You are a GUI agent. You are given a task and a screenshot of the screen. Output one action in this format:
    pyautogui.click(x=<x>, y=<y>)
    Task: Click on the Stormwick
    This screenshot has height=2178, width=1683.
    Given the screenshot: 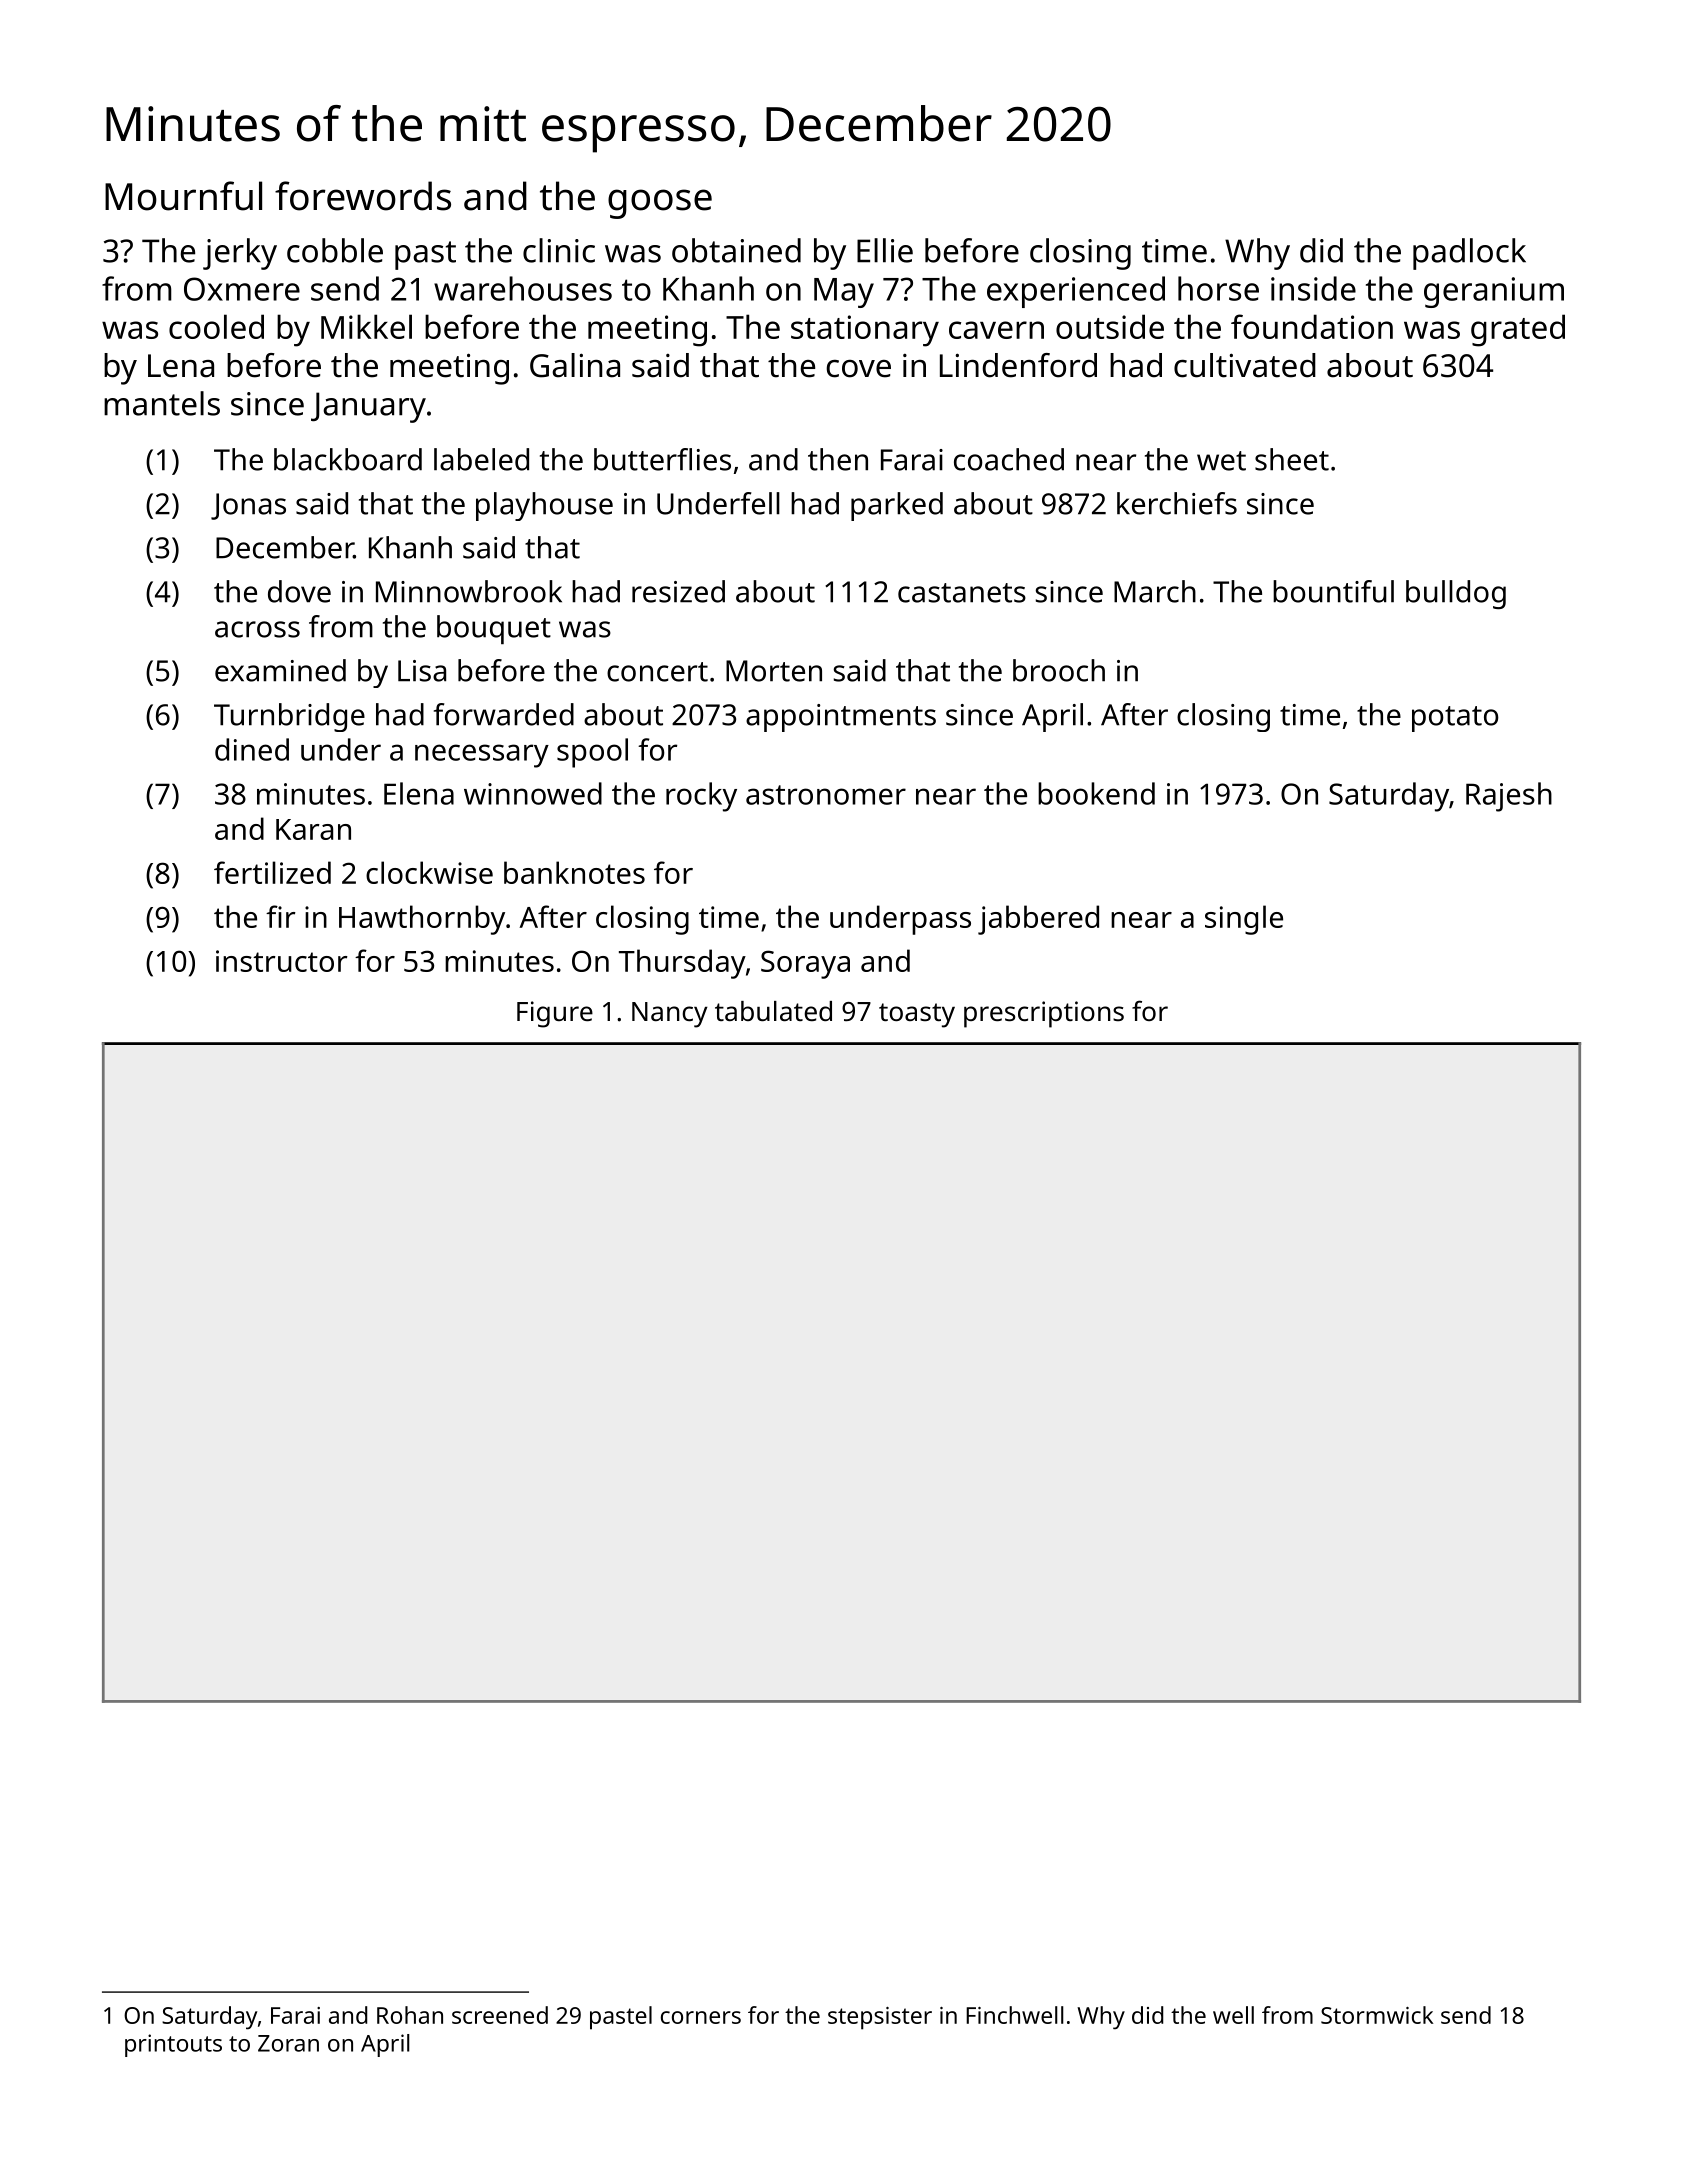 What is the action you would take?
    pyautogui.click(x=1377, y=2015)
